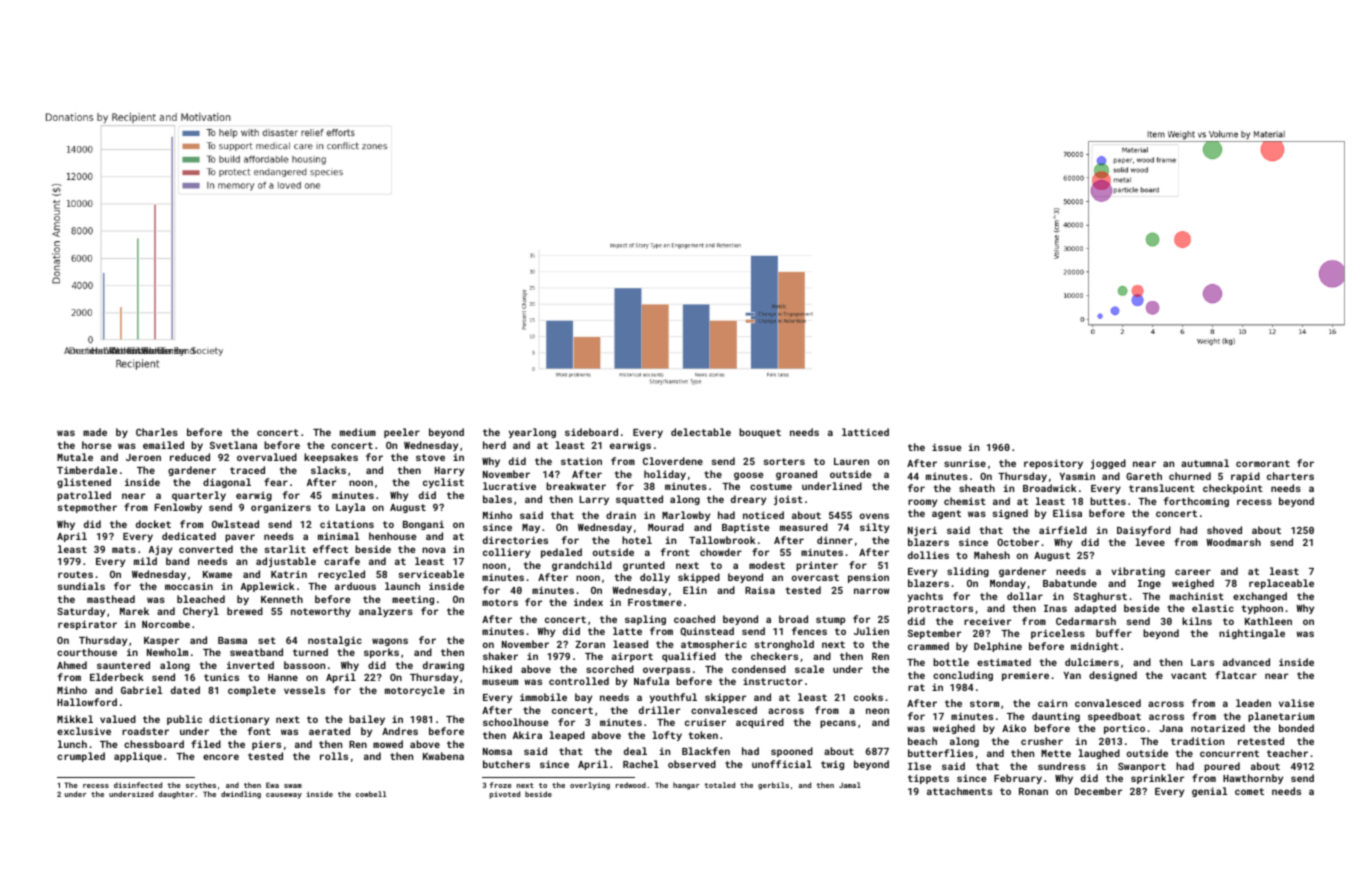 This document has height=887, width=1372. I want to click on breakwater, so click(576, 486).
